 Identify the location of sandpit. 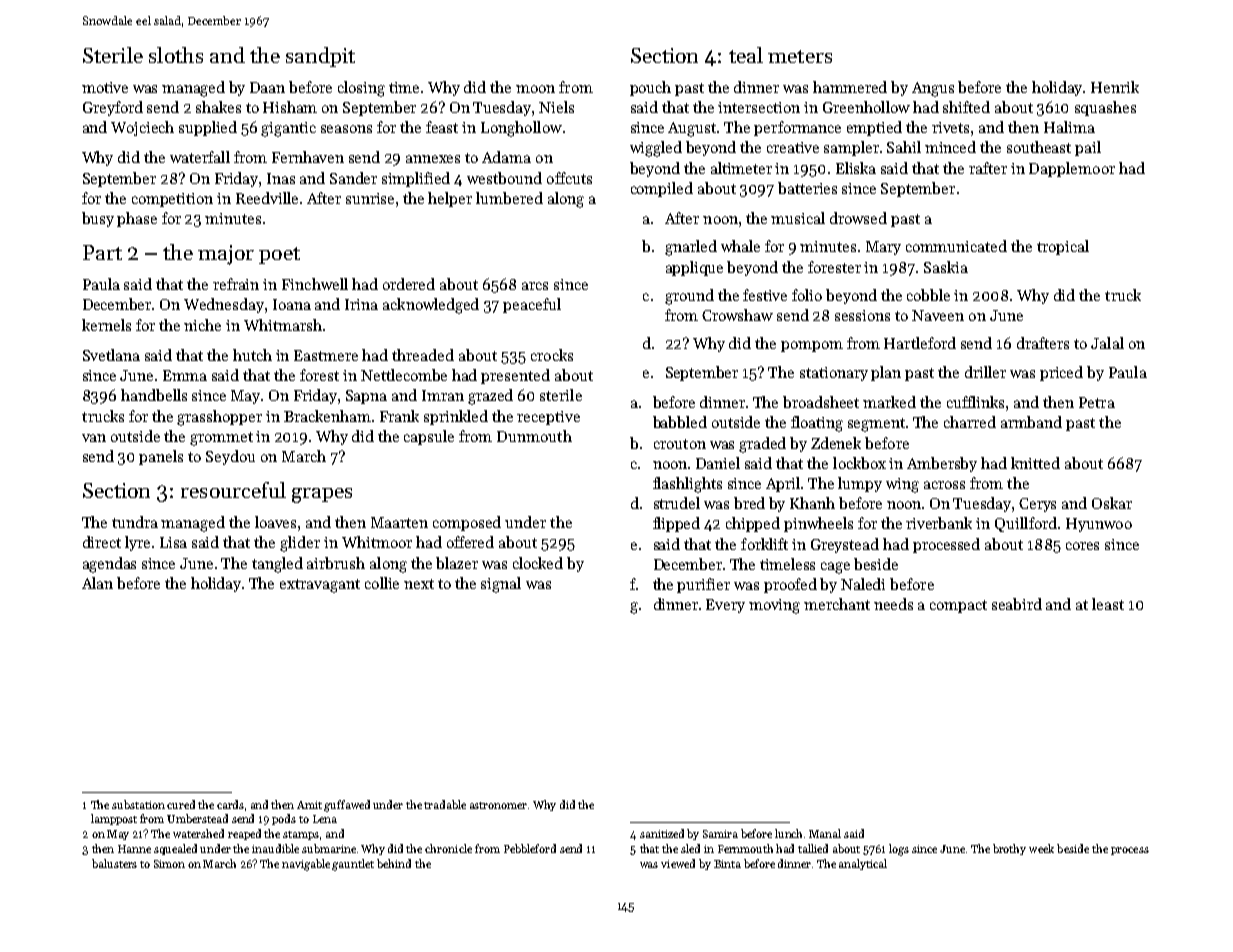
(320, 57).
